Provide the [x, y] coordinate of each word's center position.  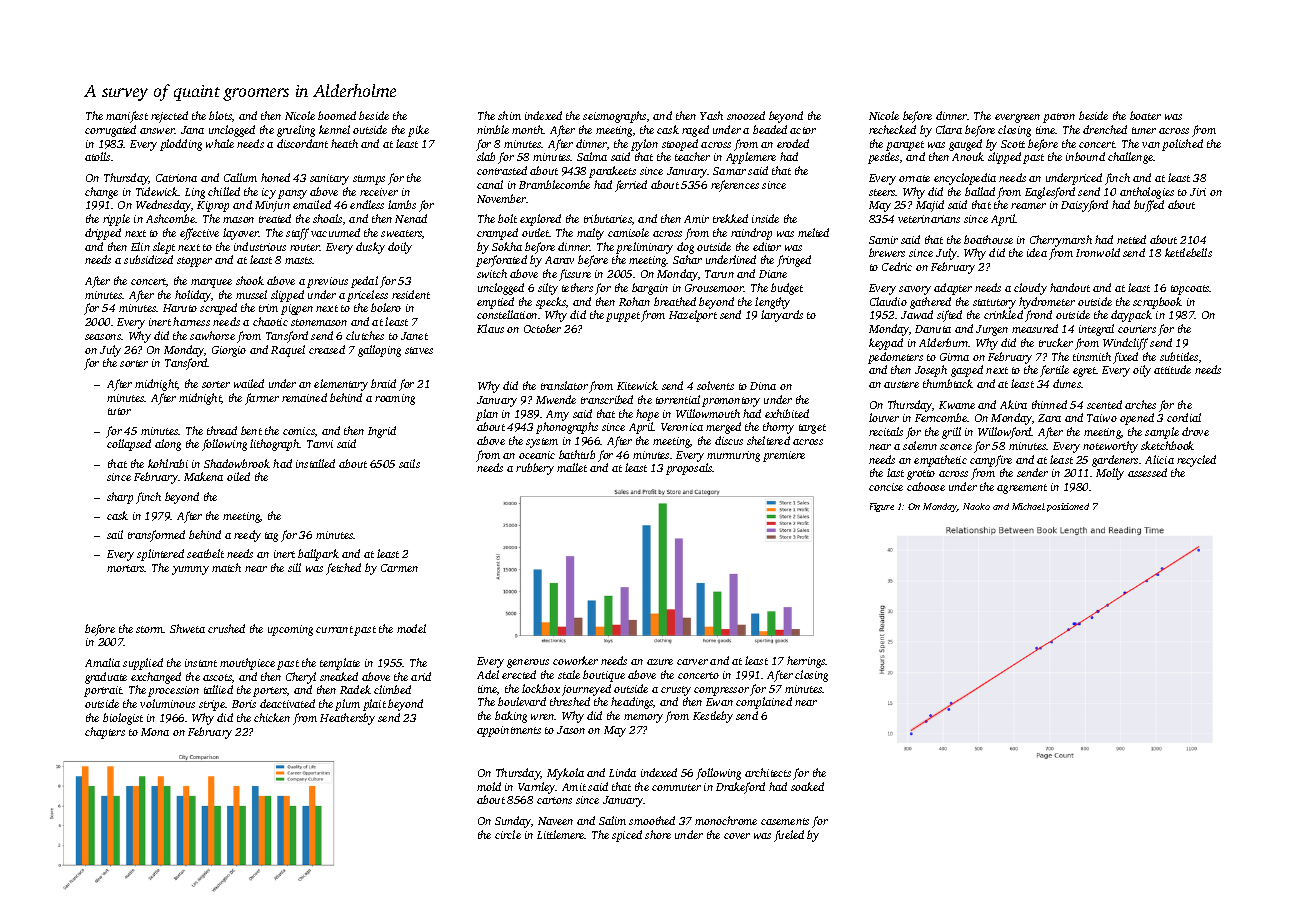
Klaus [490, 328]
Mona [155, 732]
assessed [1147, 472]
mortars [126, 568]
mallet [572, 467]
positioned [1068, 507]
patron [1059, 118]
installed [315, 463]
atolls [97, 156]
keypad [886, 344]
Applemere [751, 158]
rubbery [535, 469]
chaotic [270, 321]
